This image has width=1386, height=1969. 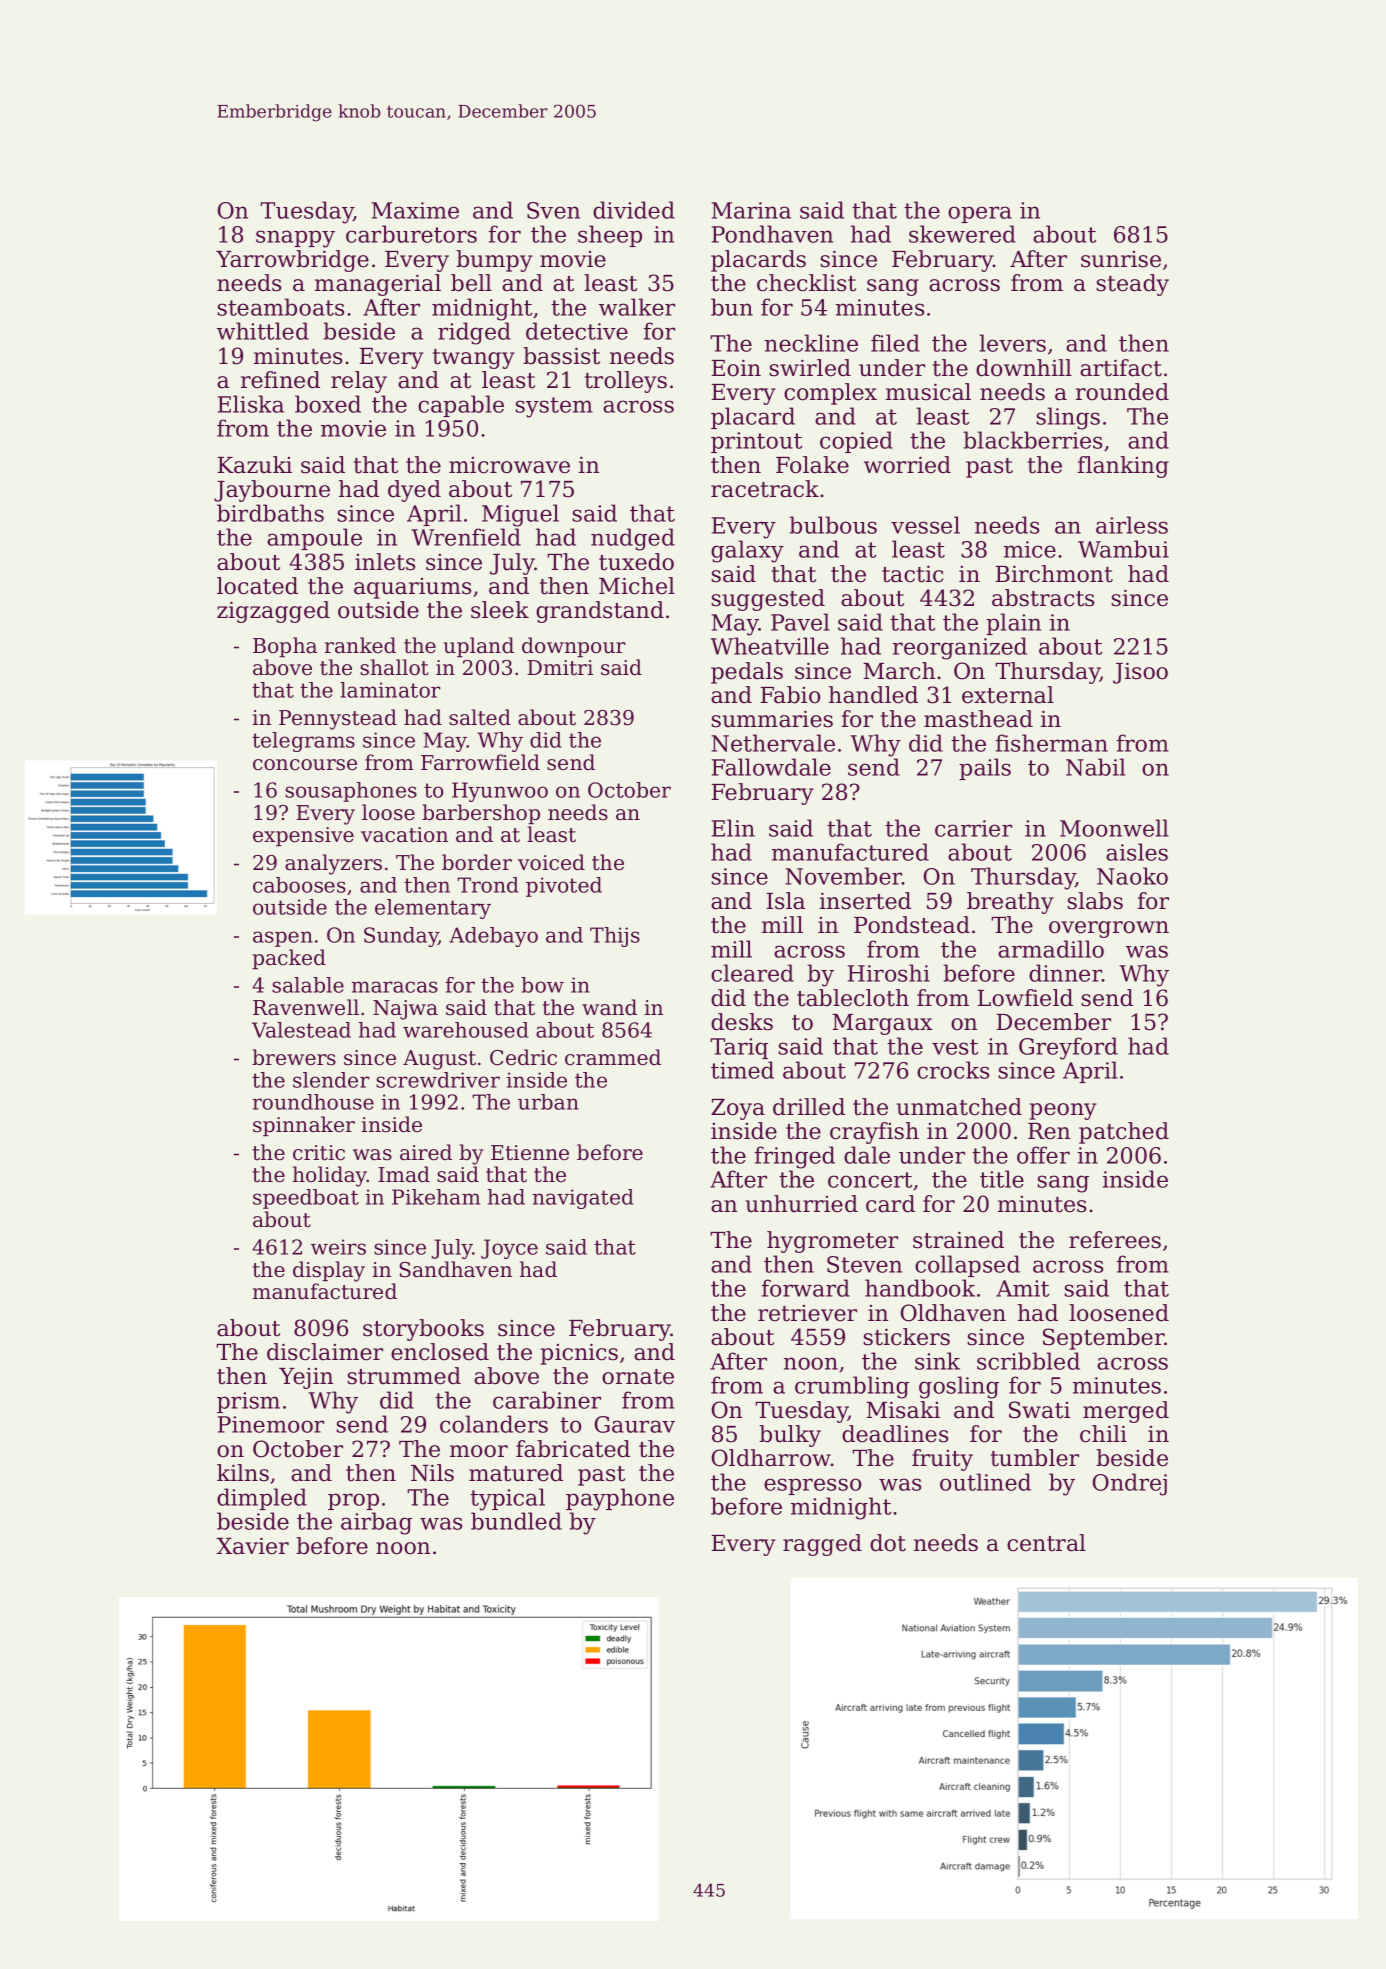 I want to click on central, so click(x=1046, y=1543).
